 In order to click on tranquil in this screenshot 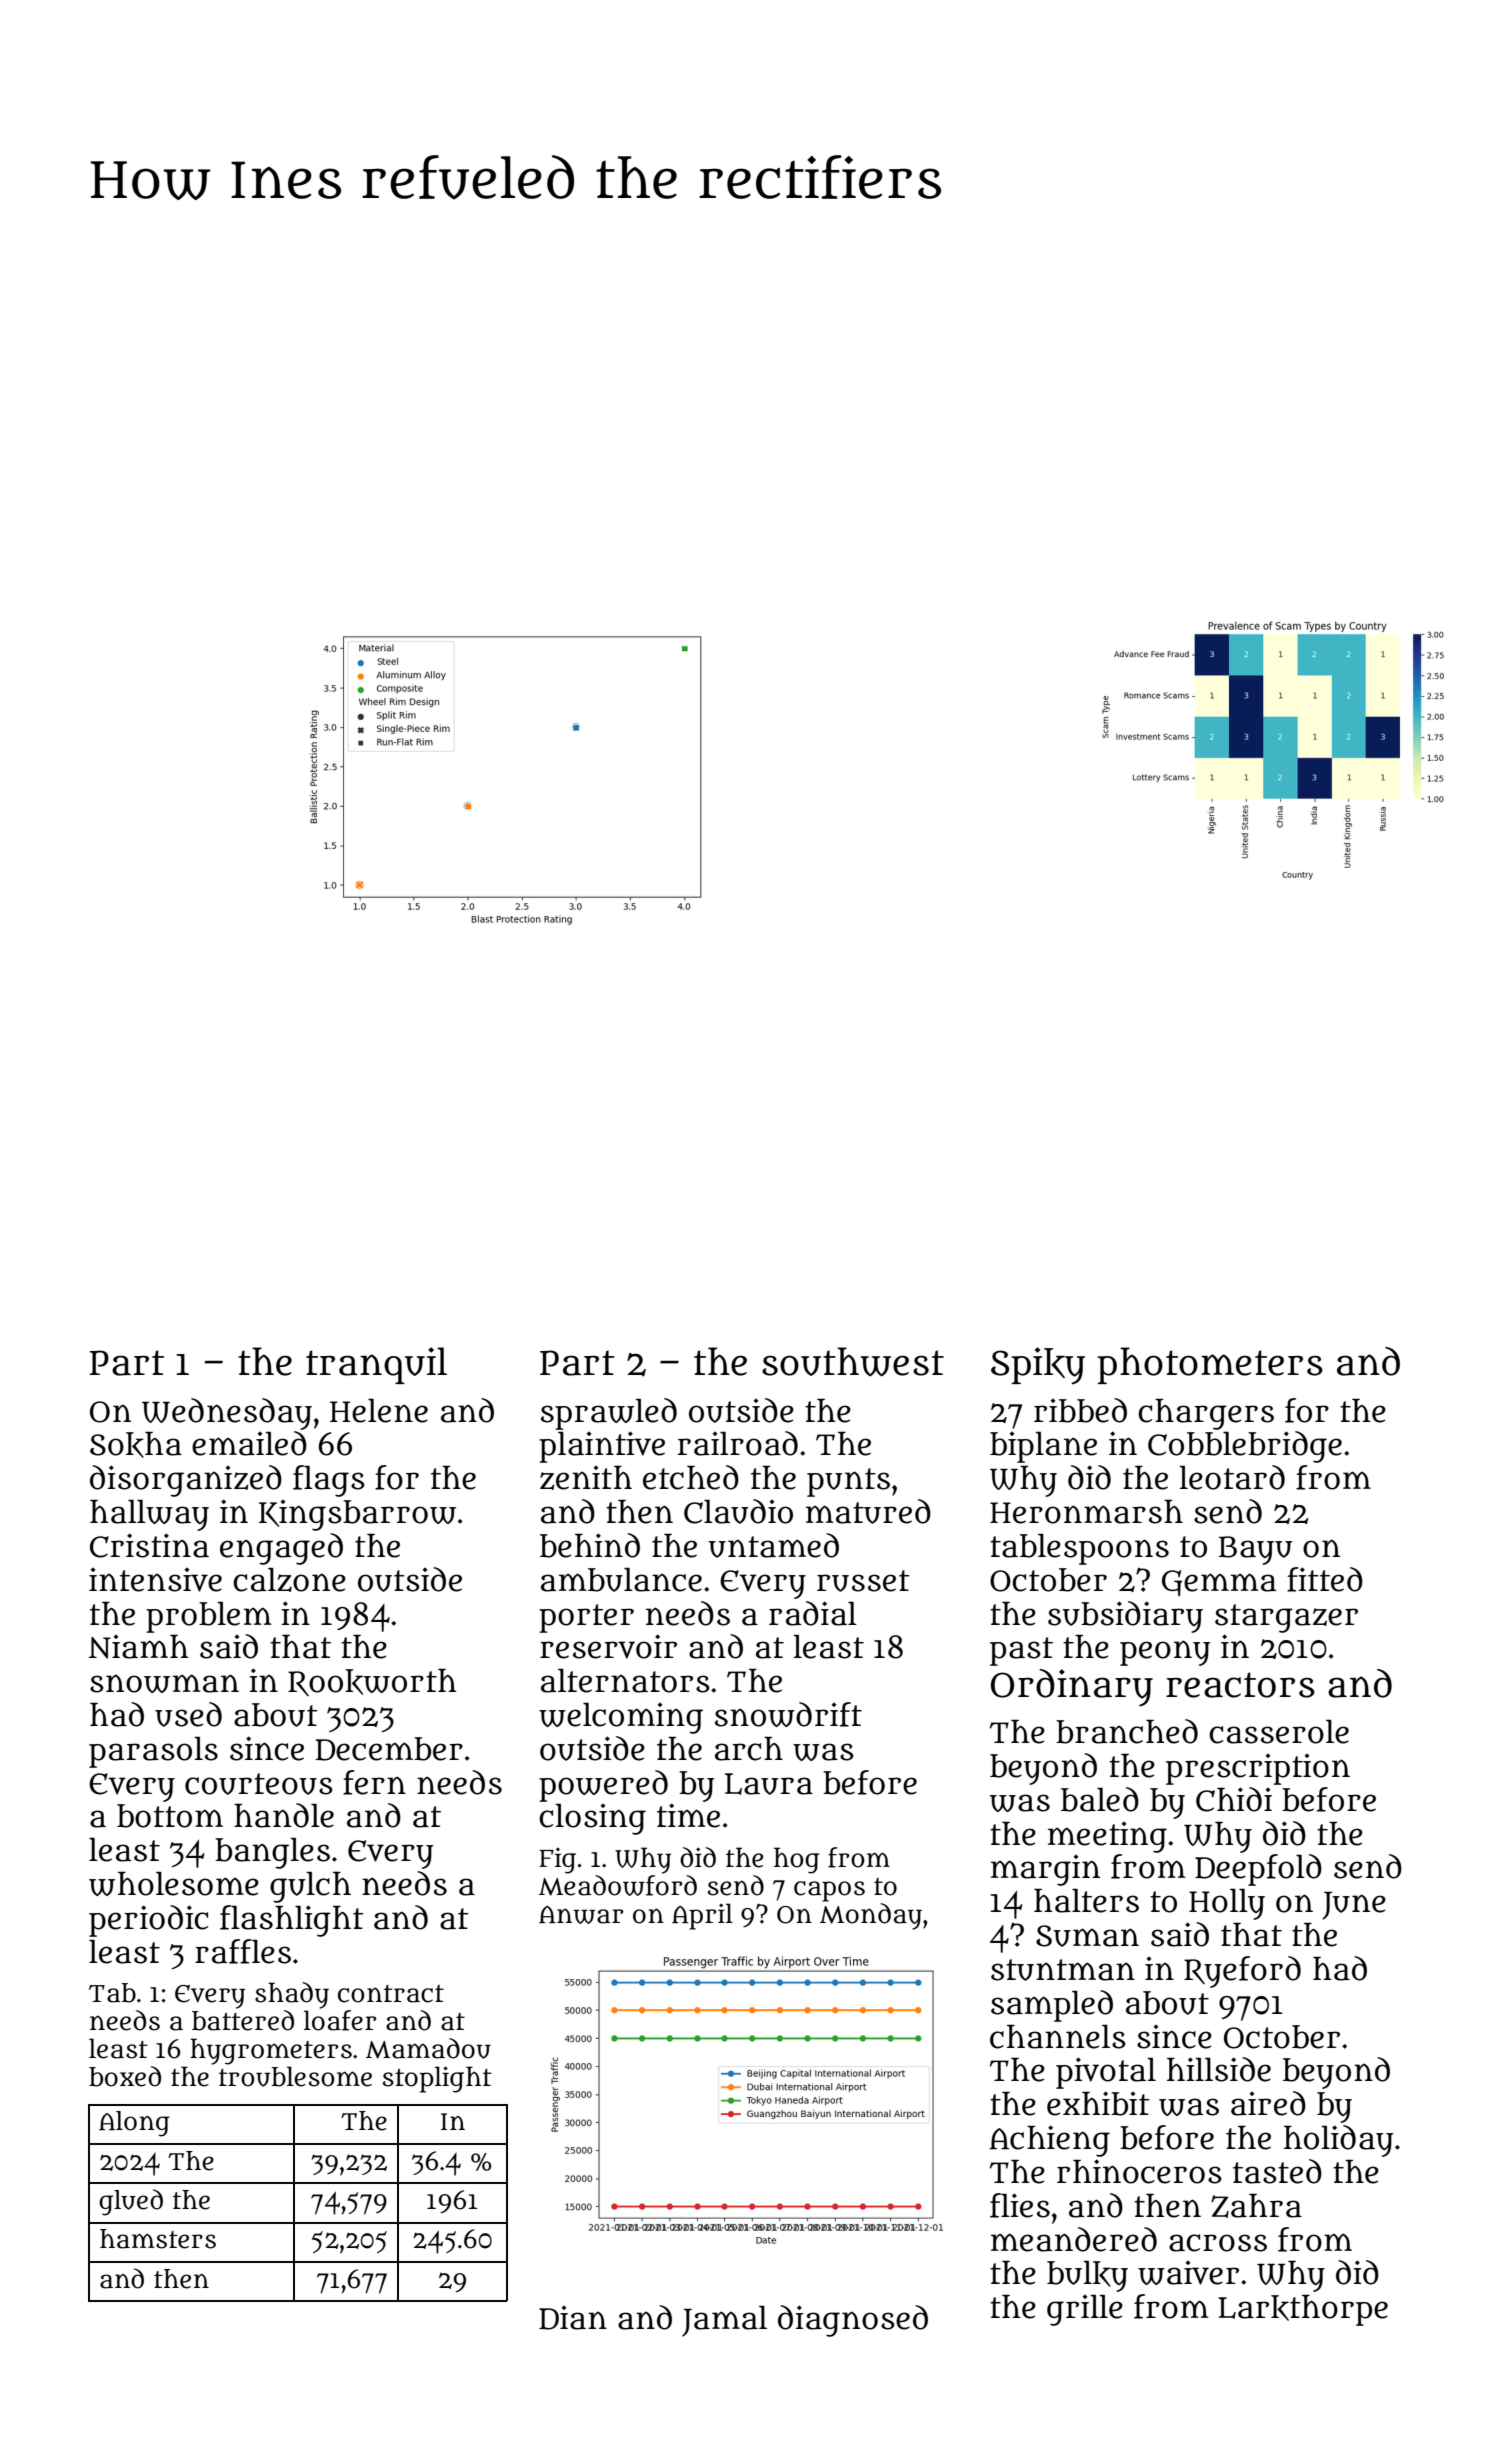, I will do `click(376, 1365)`.
